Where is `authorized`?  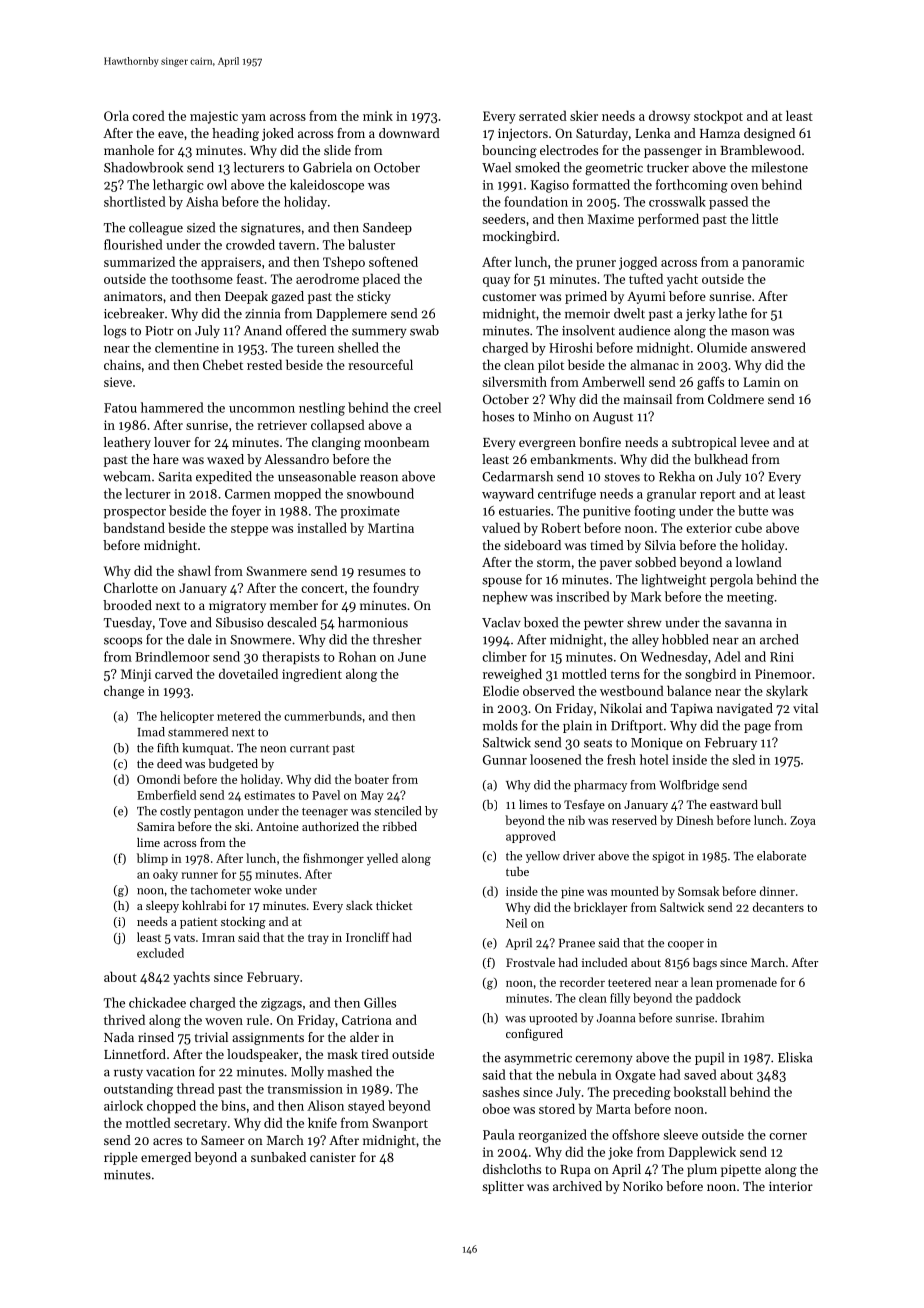
authorized is located at coordinates (330, 826).
